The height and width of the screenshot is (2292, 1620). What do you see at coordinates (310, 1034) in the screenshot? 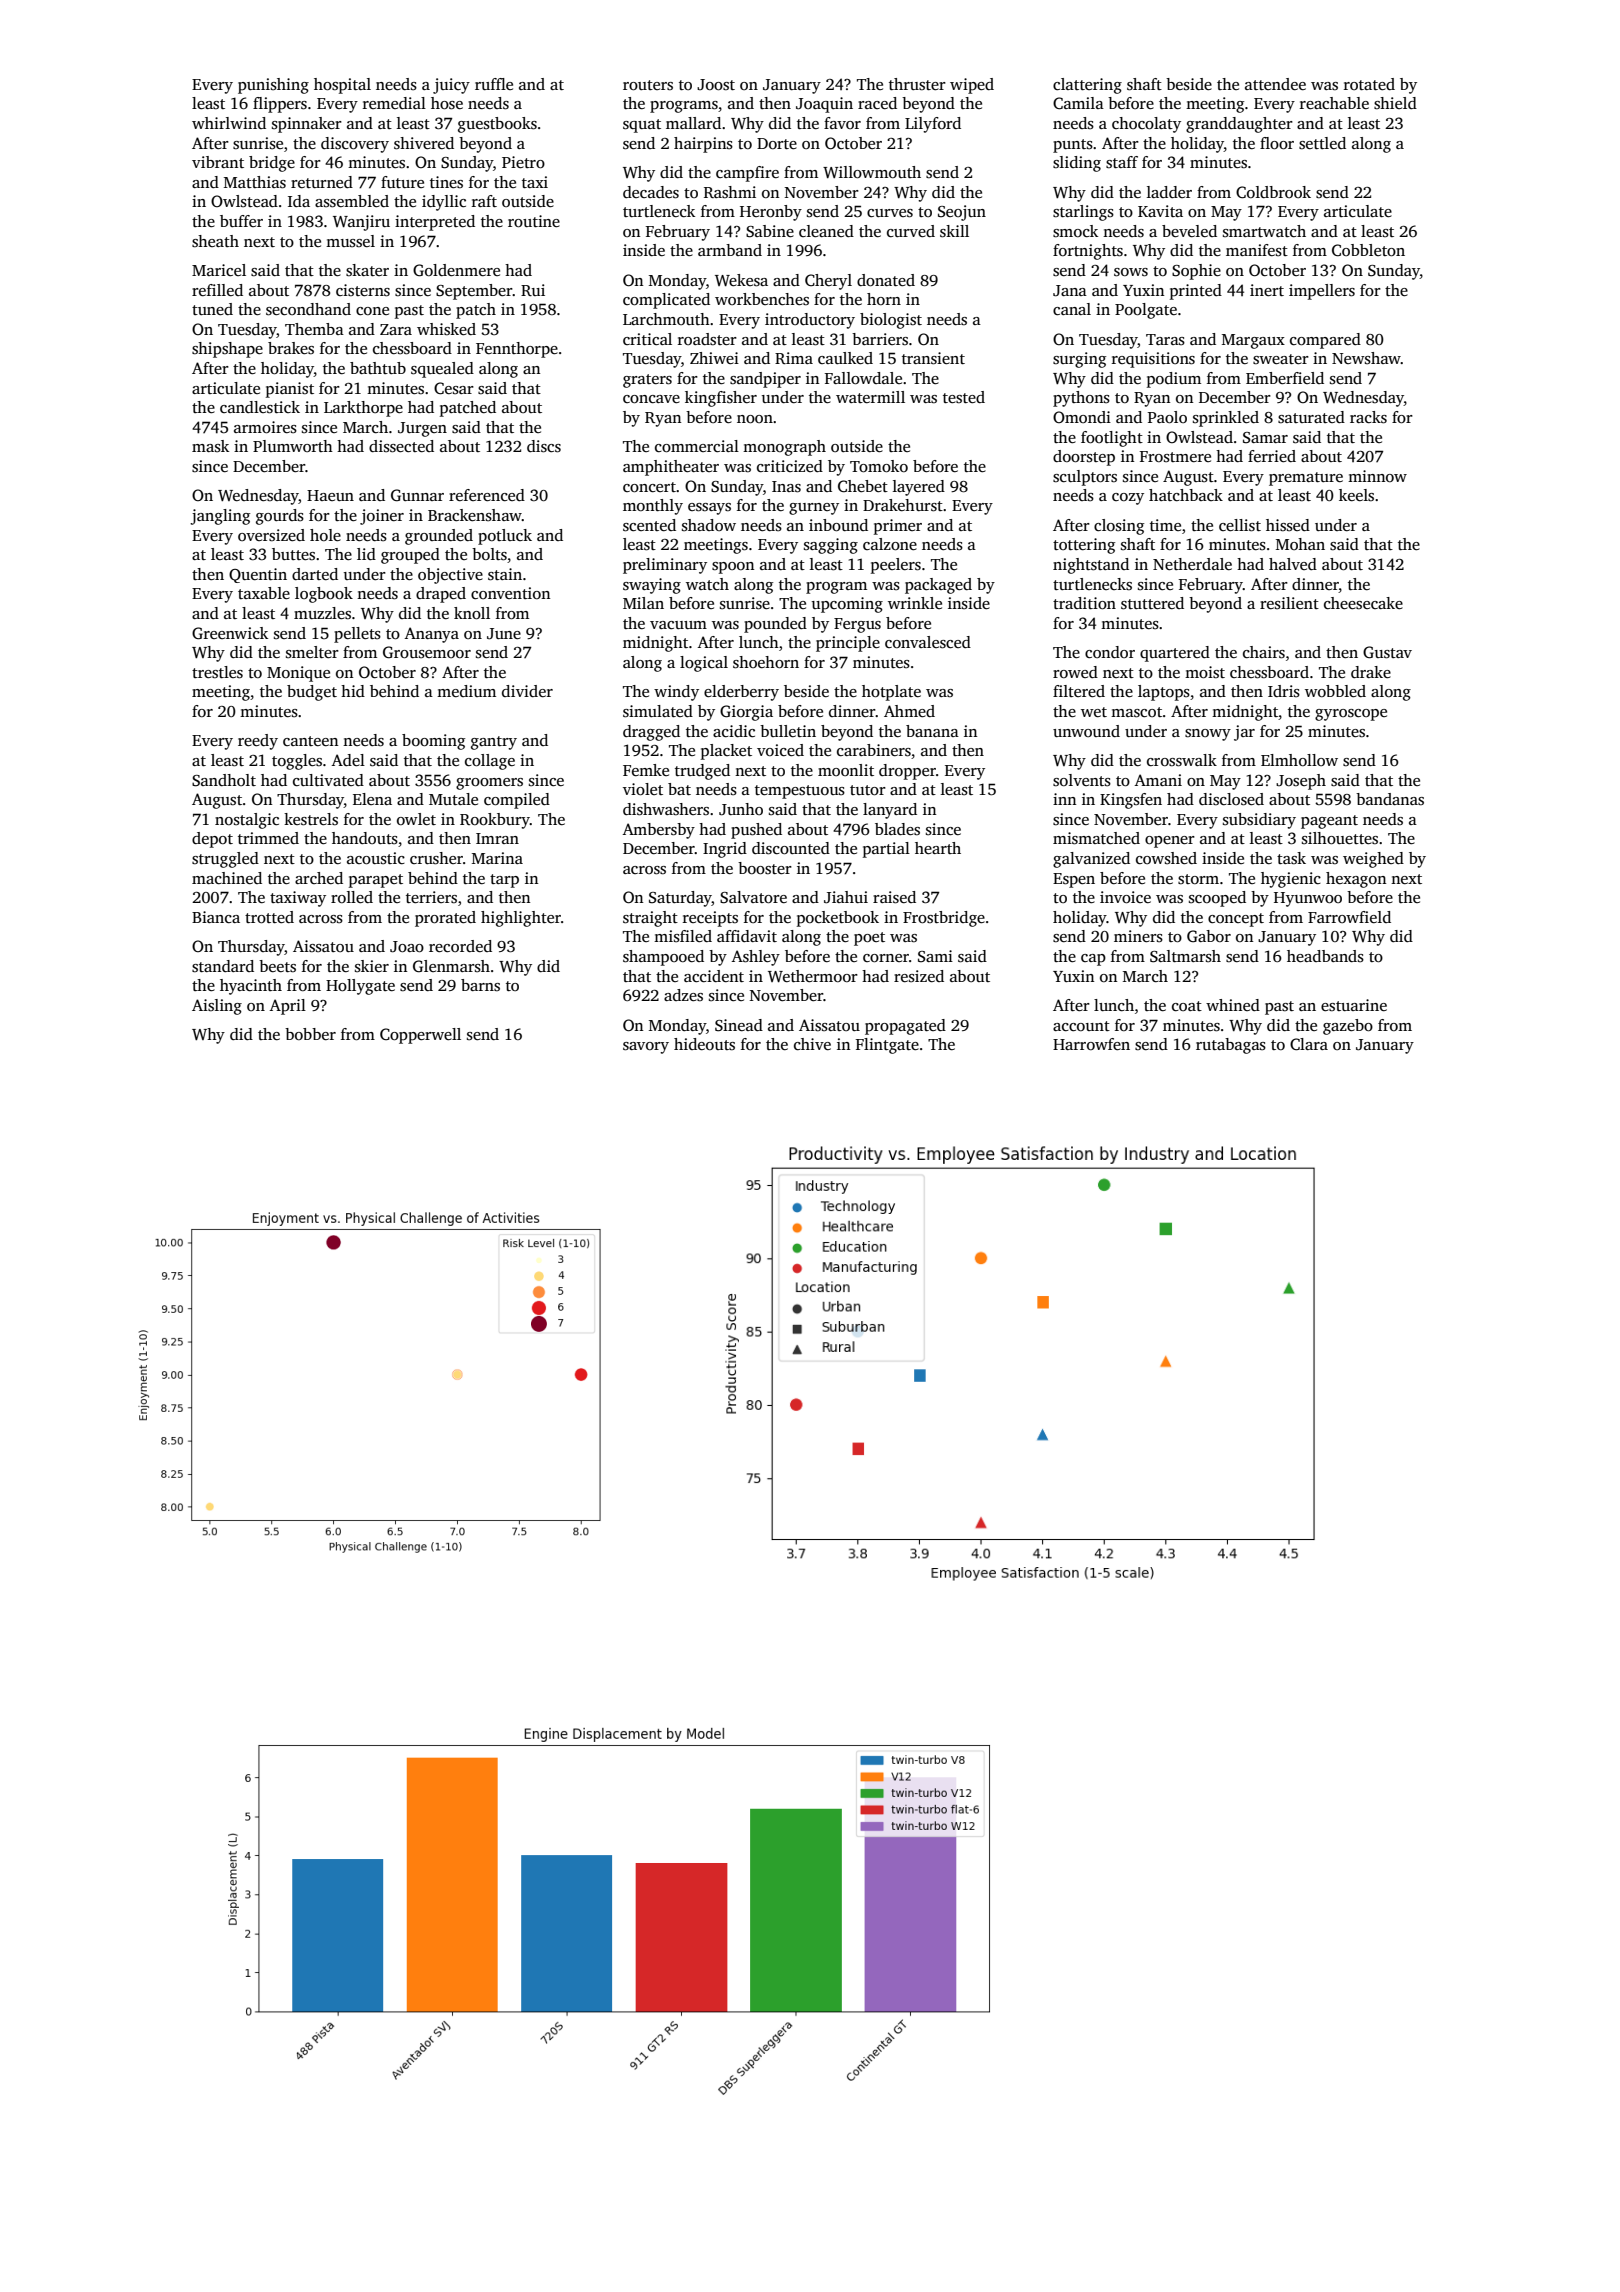
I see `bobber` at bounding box center [310, 1034].
